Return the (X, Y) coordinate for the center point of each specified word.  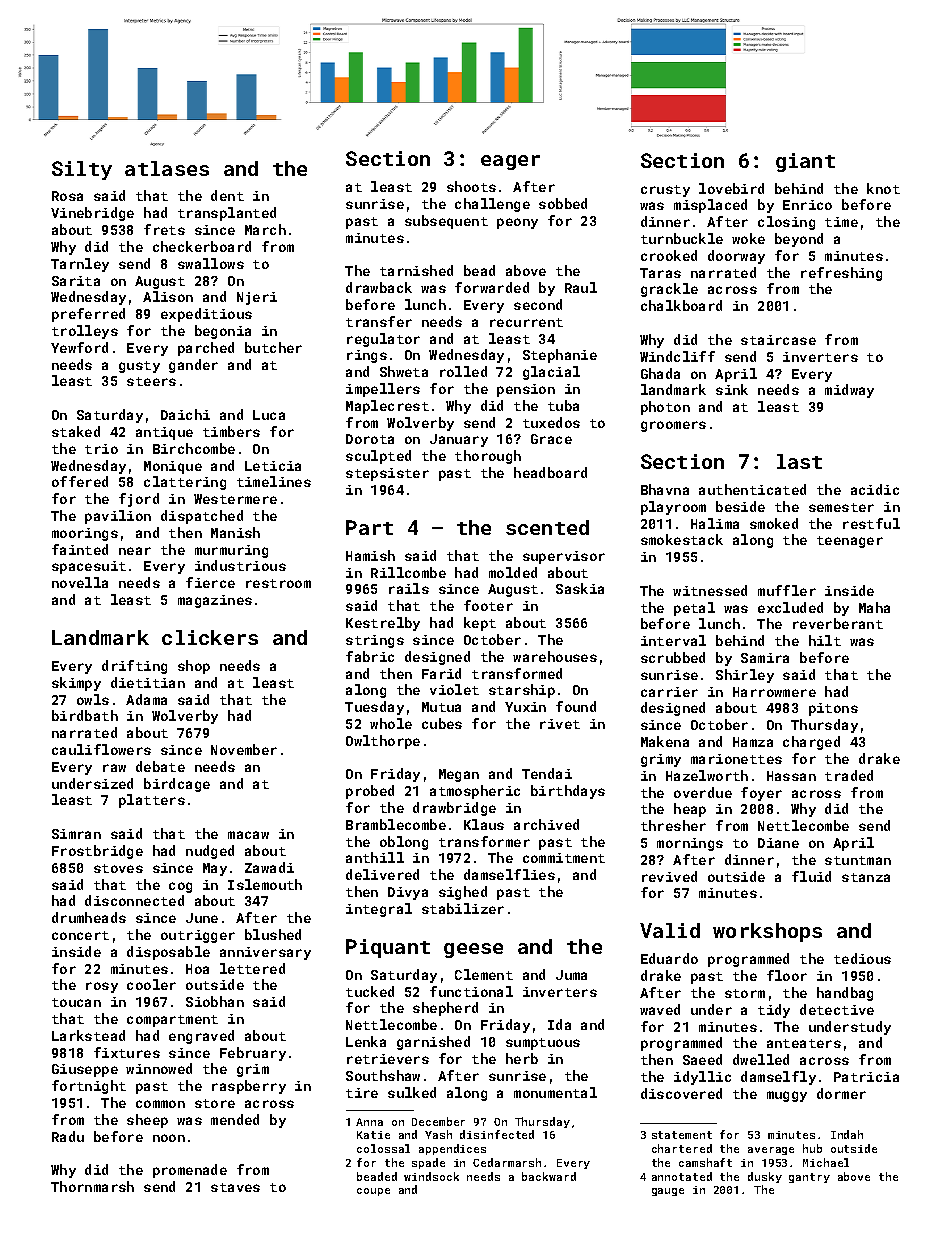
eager (510, 162)
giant (805, 162)
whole (391, 723)
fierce (210, 582)
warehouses (555, 656)
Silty (82, 170)
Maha (874, 607)
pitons (833, 709)
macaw (248, 835)
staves (235, 1187)
